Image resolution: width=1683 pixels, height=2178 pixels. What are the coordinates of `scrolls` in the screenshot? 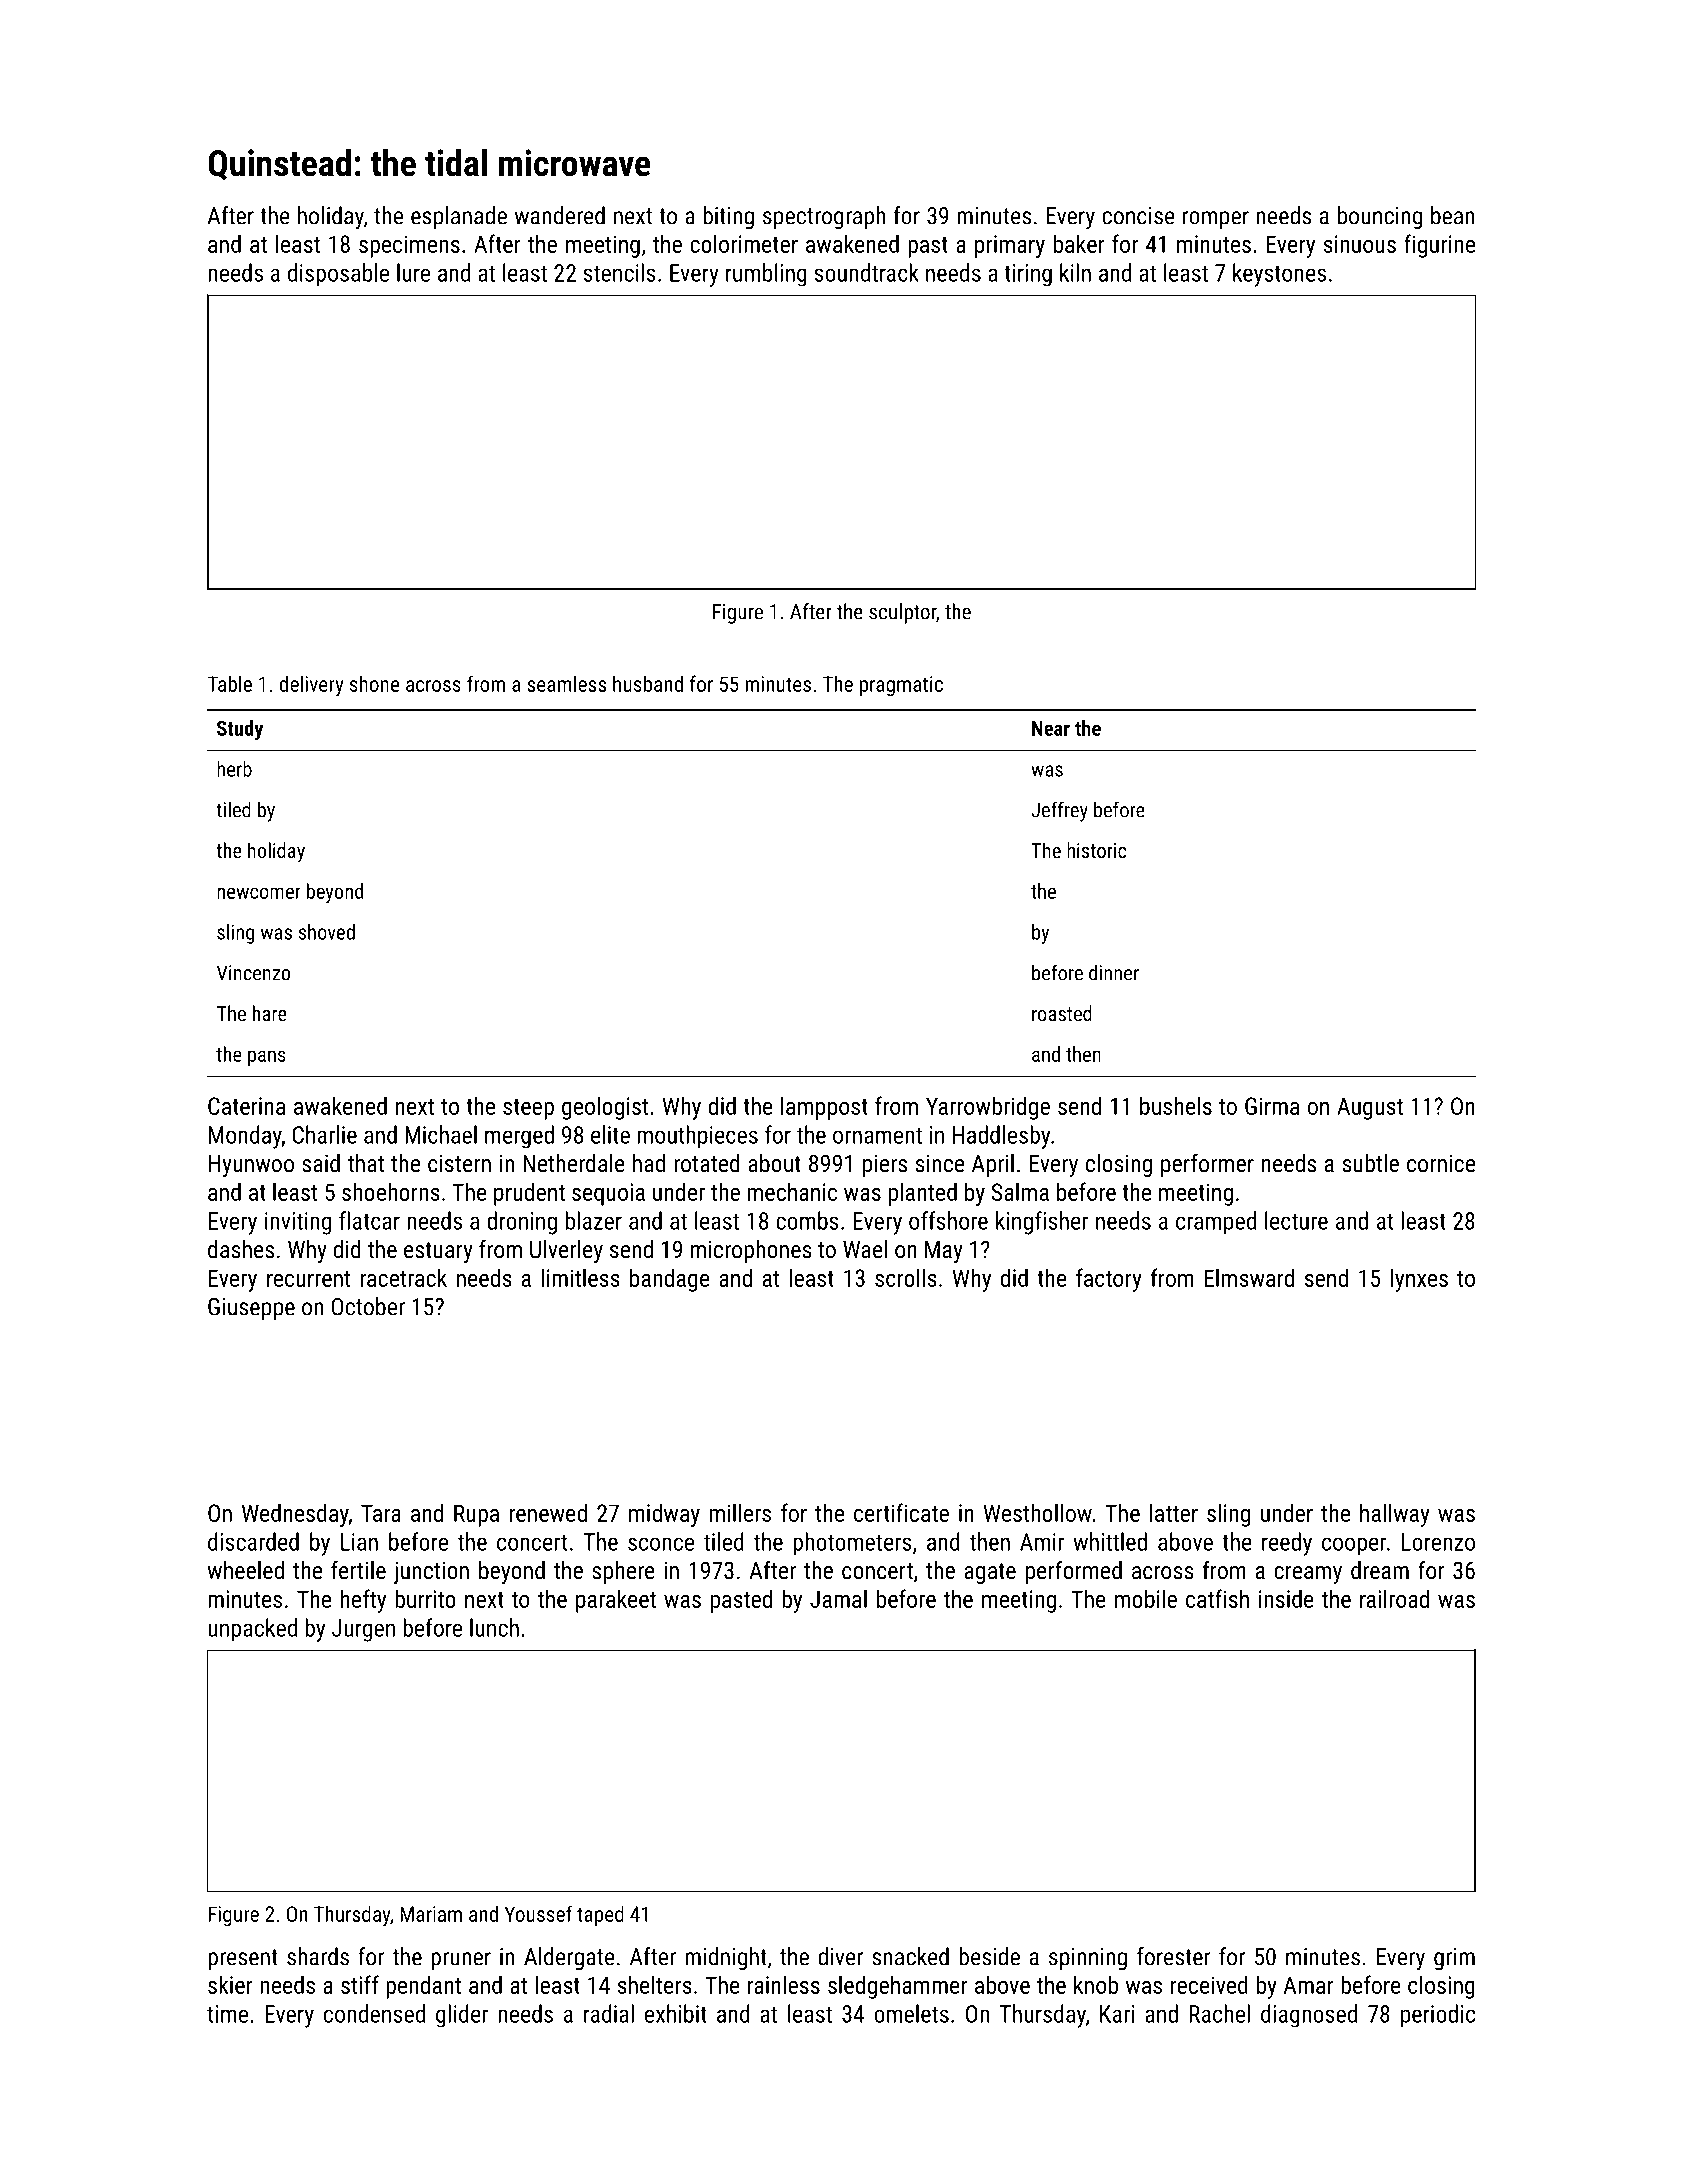 It's located at (906, 1277).
